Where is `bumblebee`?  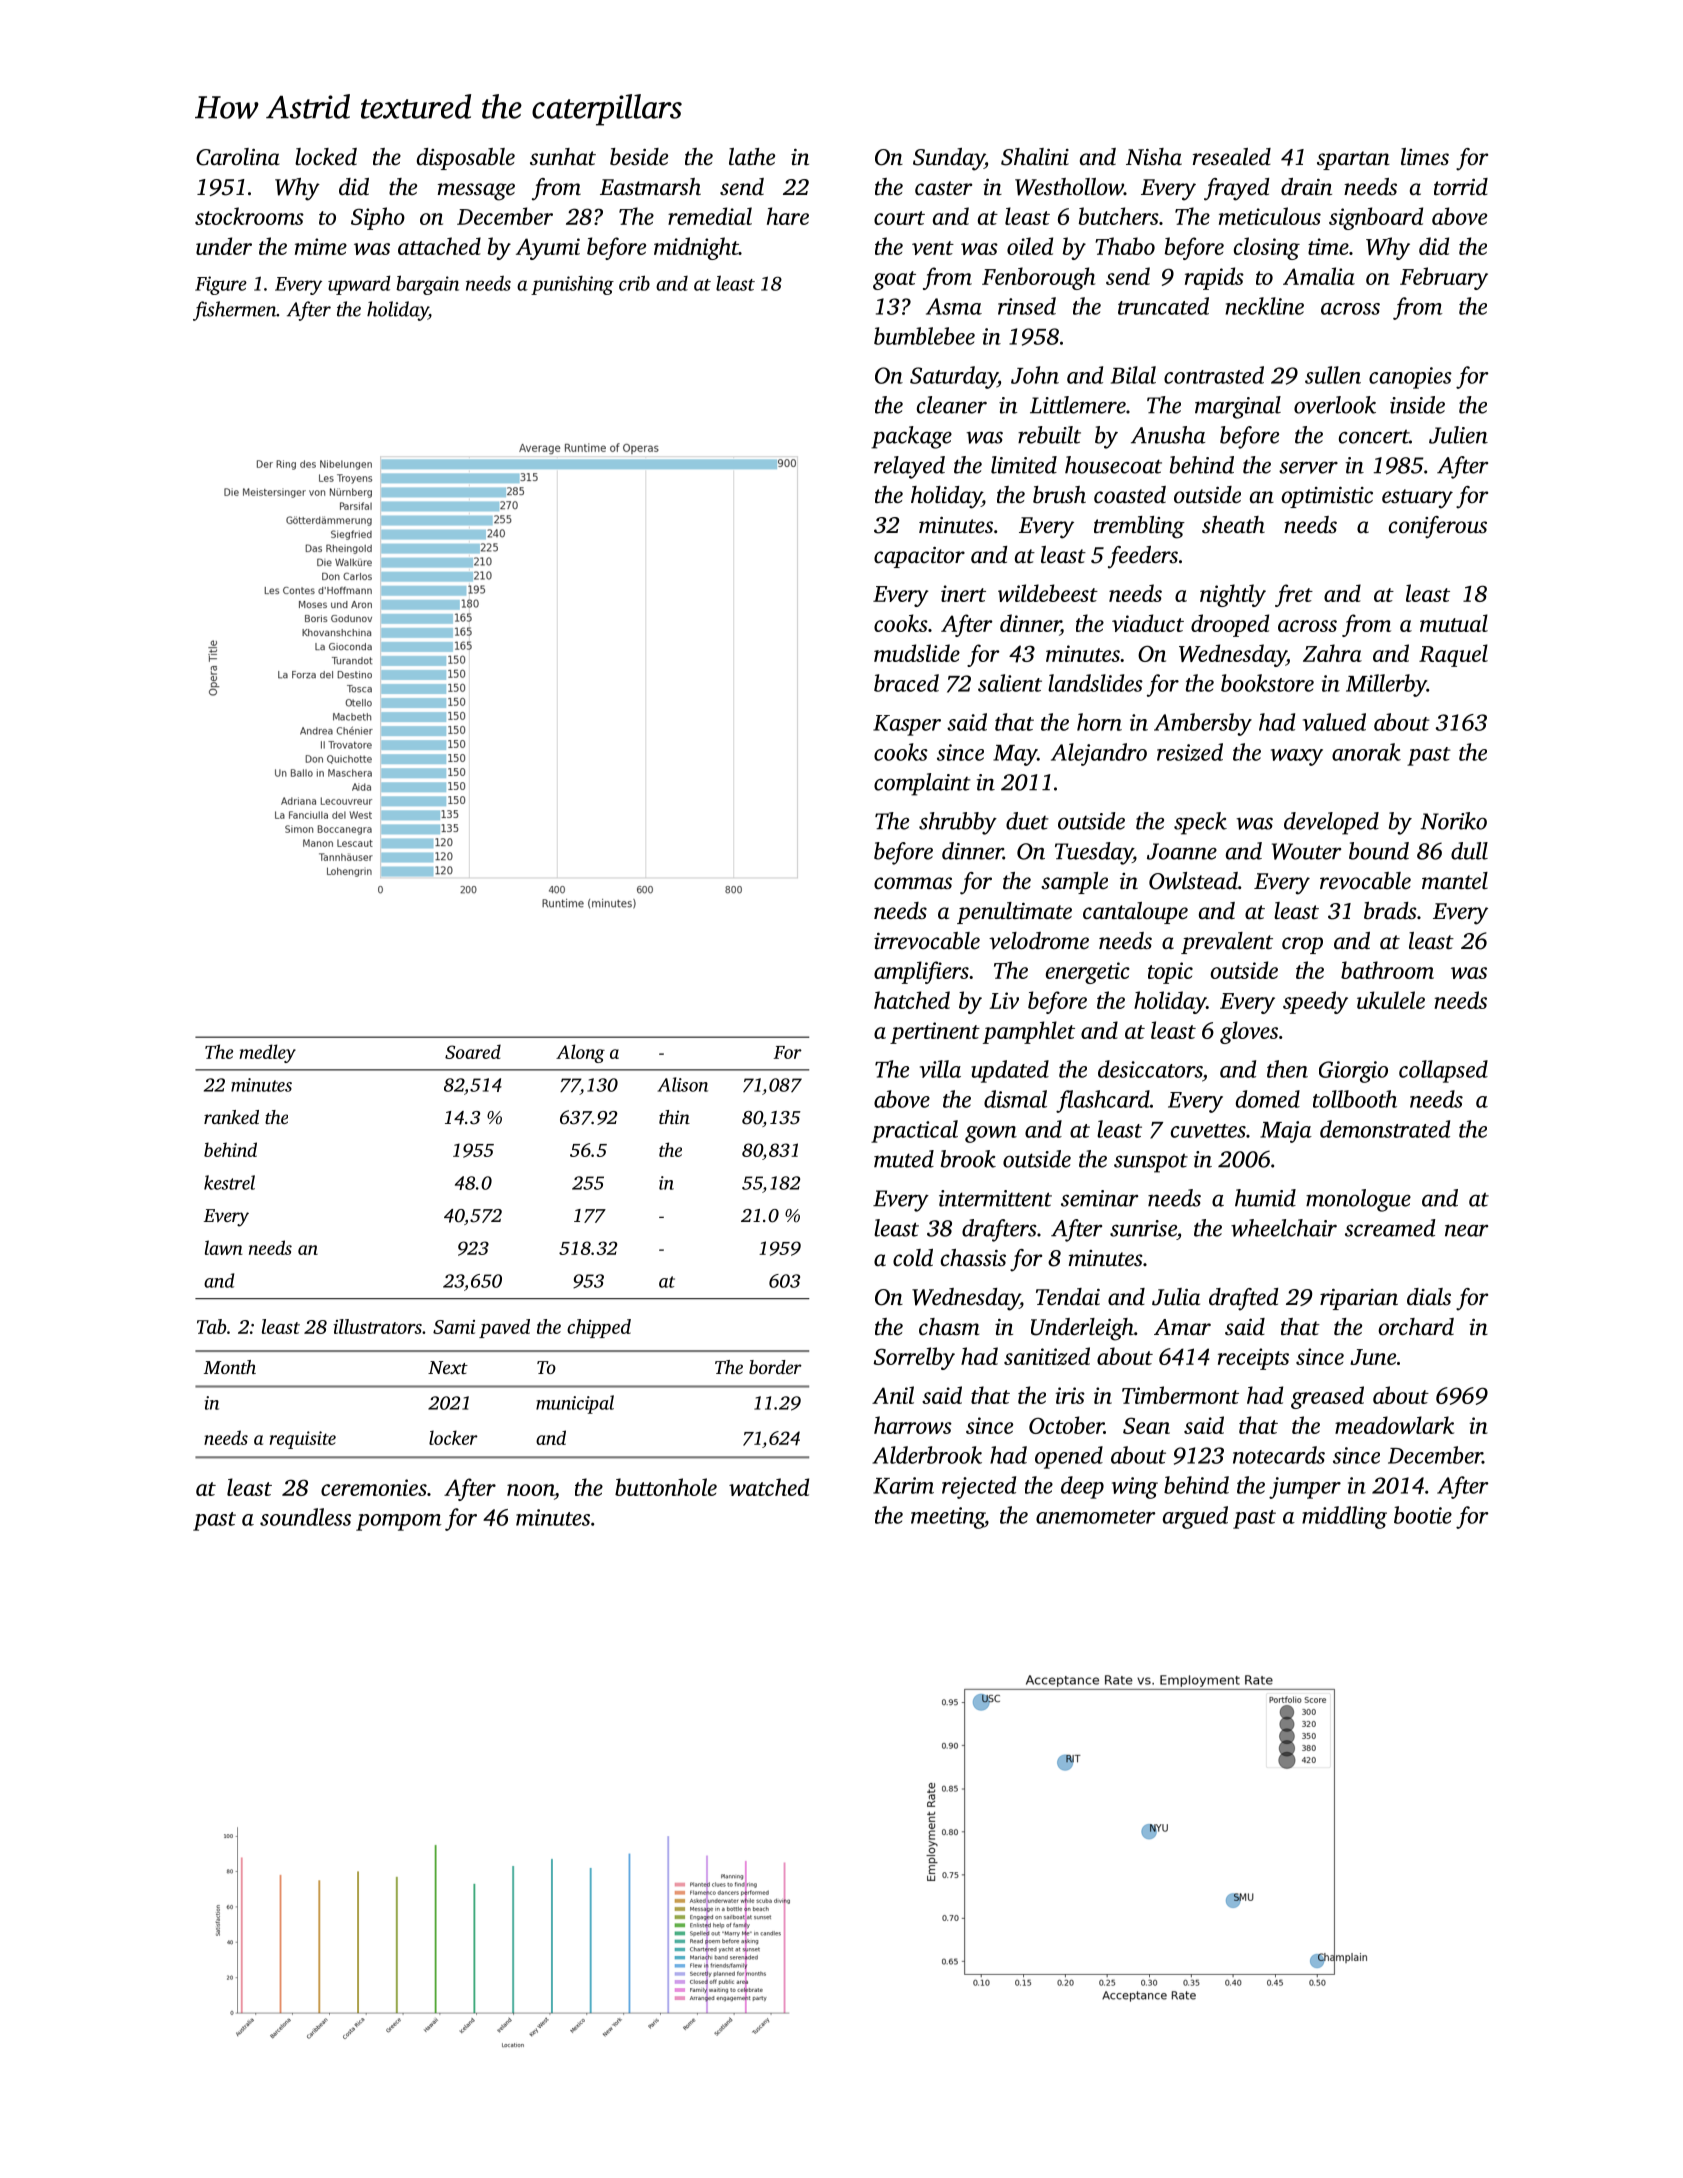 bumblebee is located at coordinates (924, 336).
